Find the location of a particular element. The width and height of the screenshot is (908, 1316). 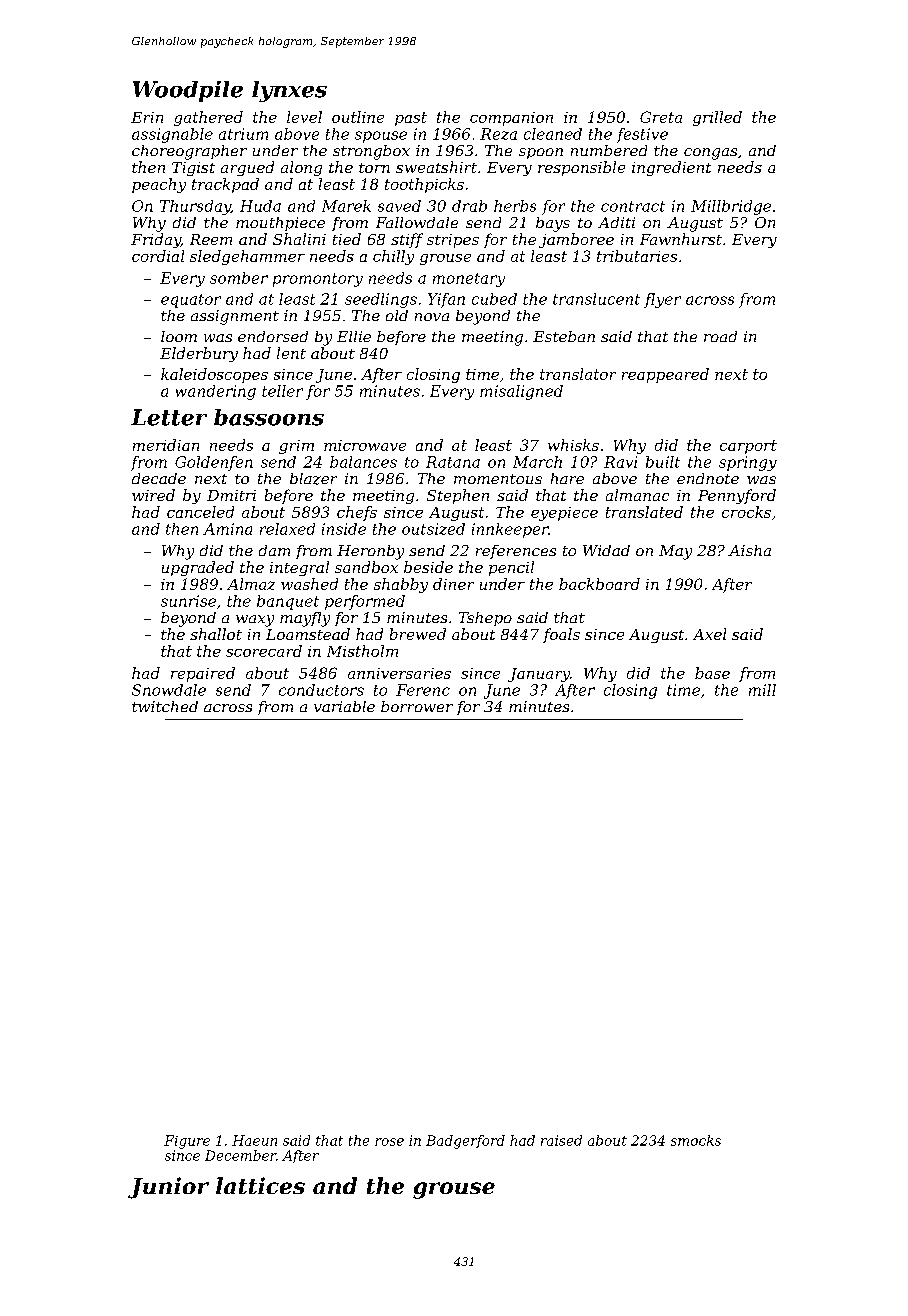

Almaz is located at coordinates (251, 584).
